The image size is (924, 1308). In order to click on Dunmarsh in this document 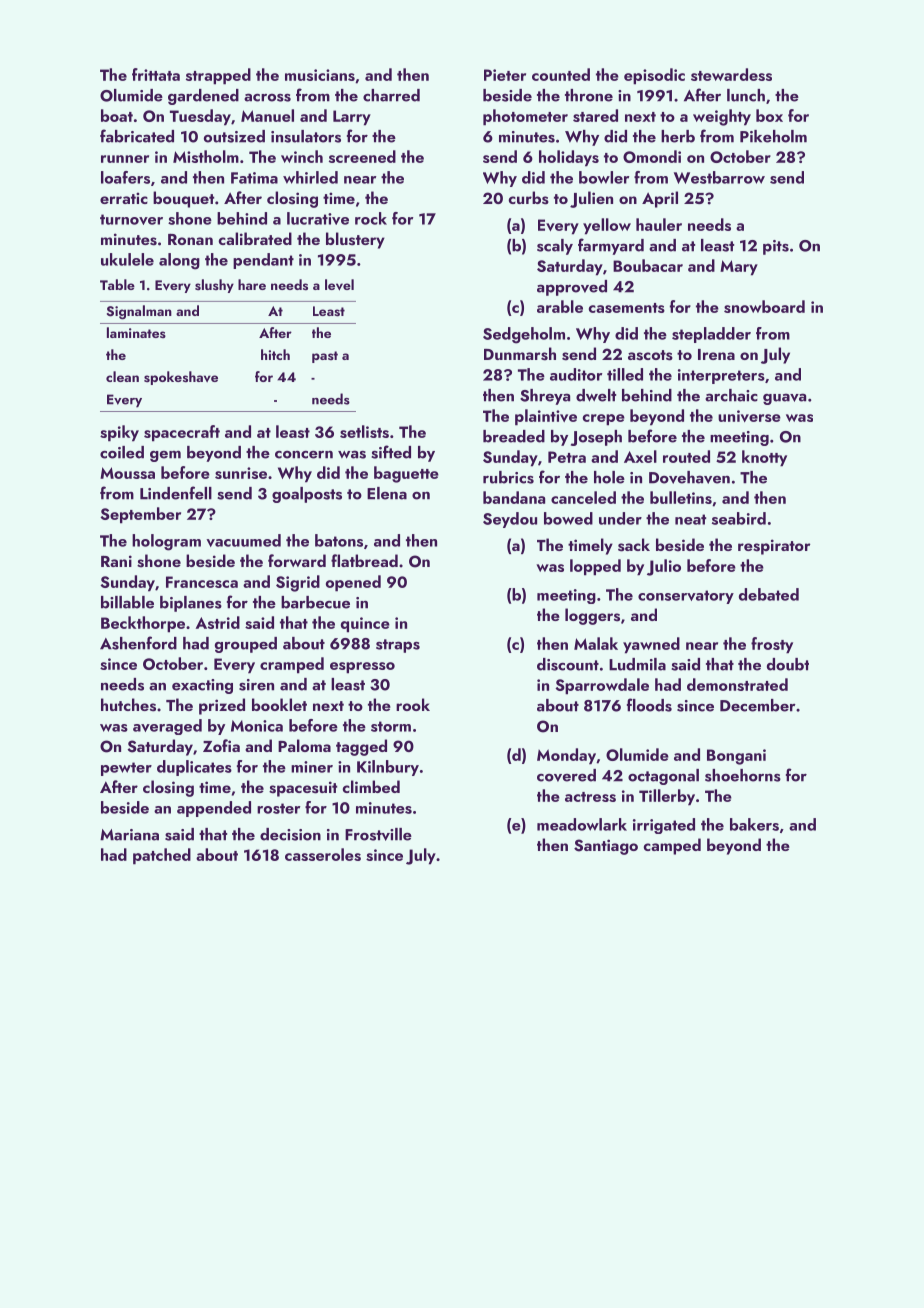, I will do `click(520, 354)`.
